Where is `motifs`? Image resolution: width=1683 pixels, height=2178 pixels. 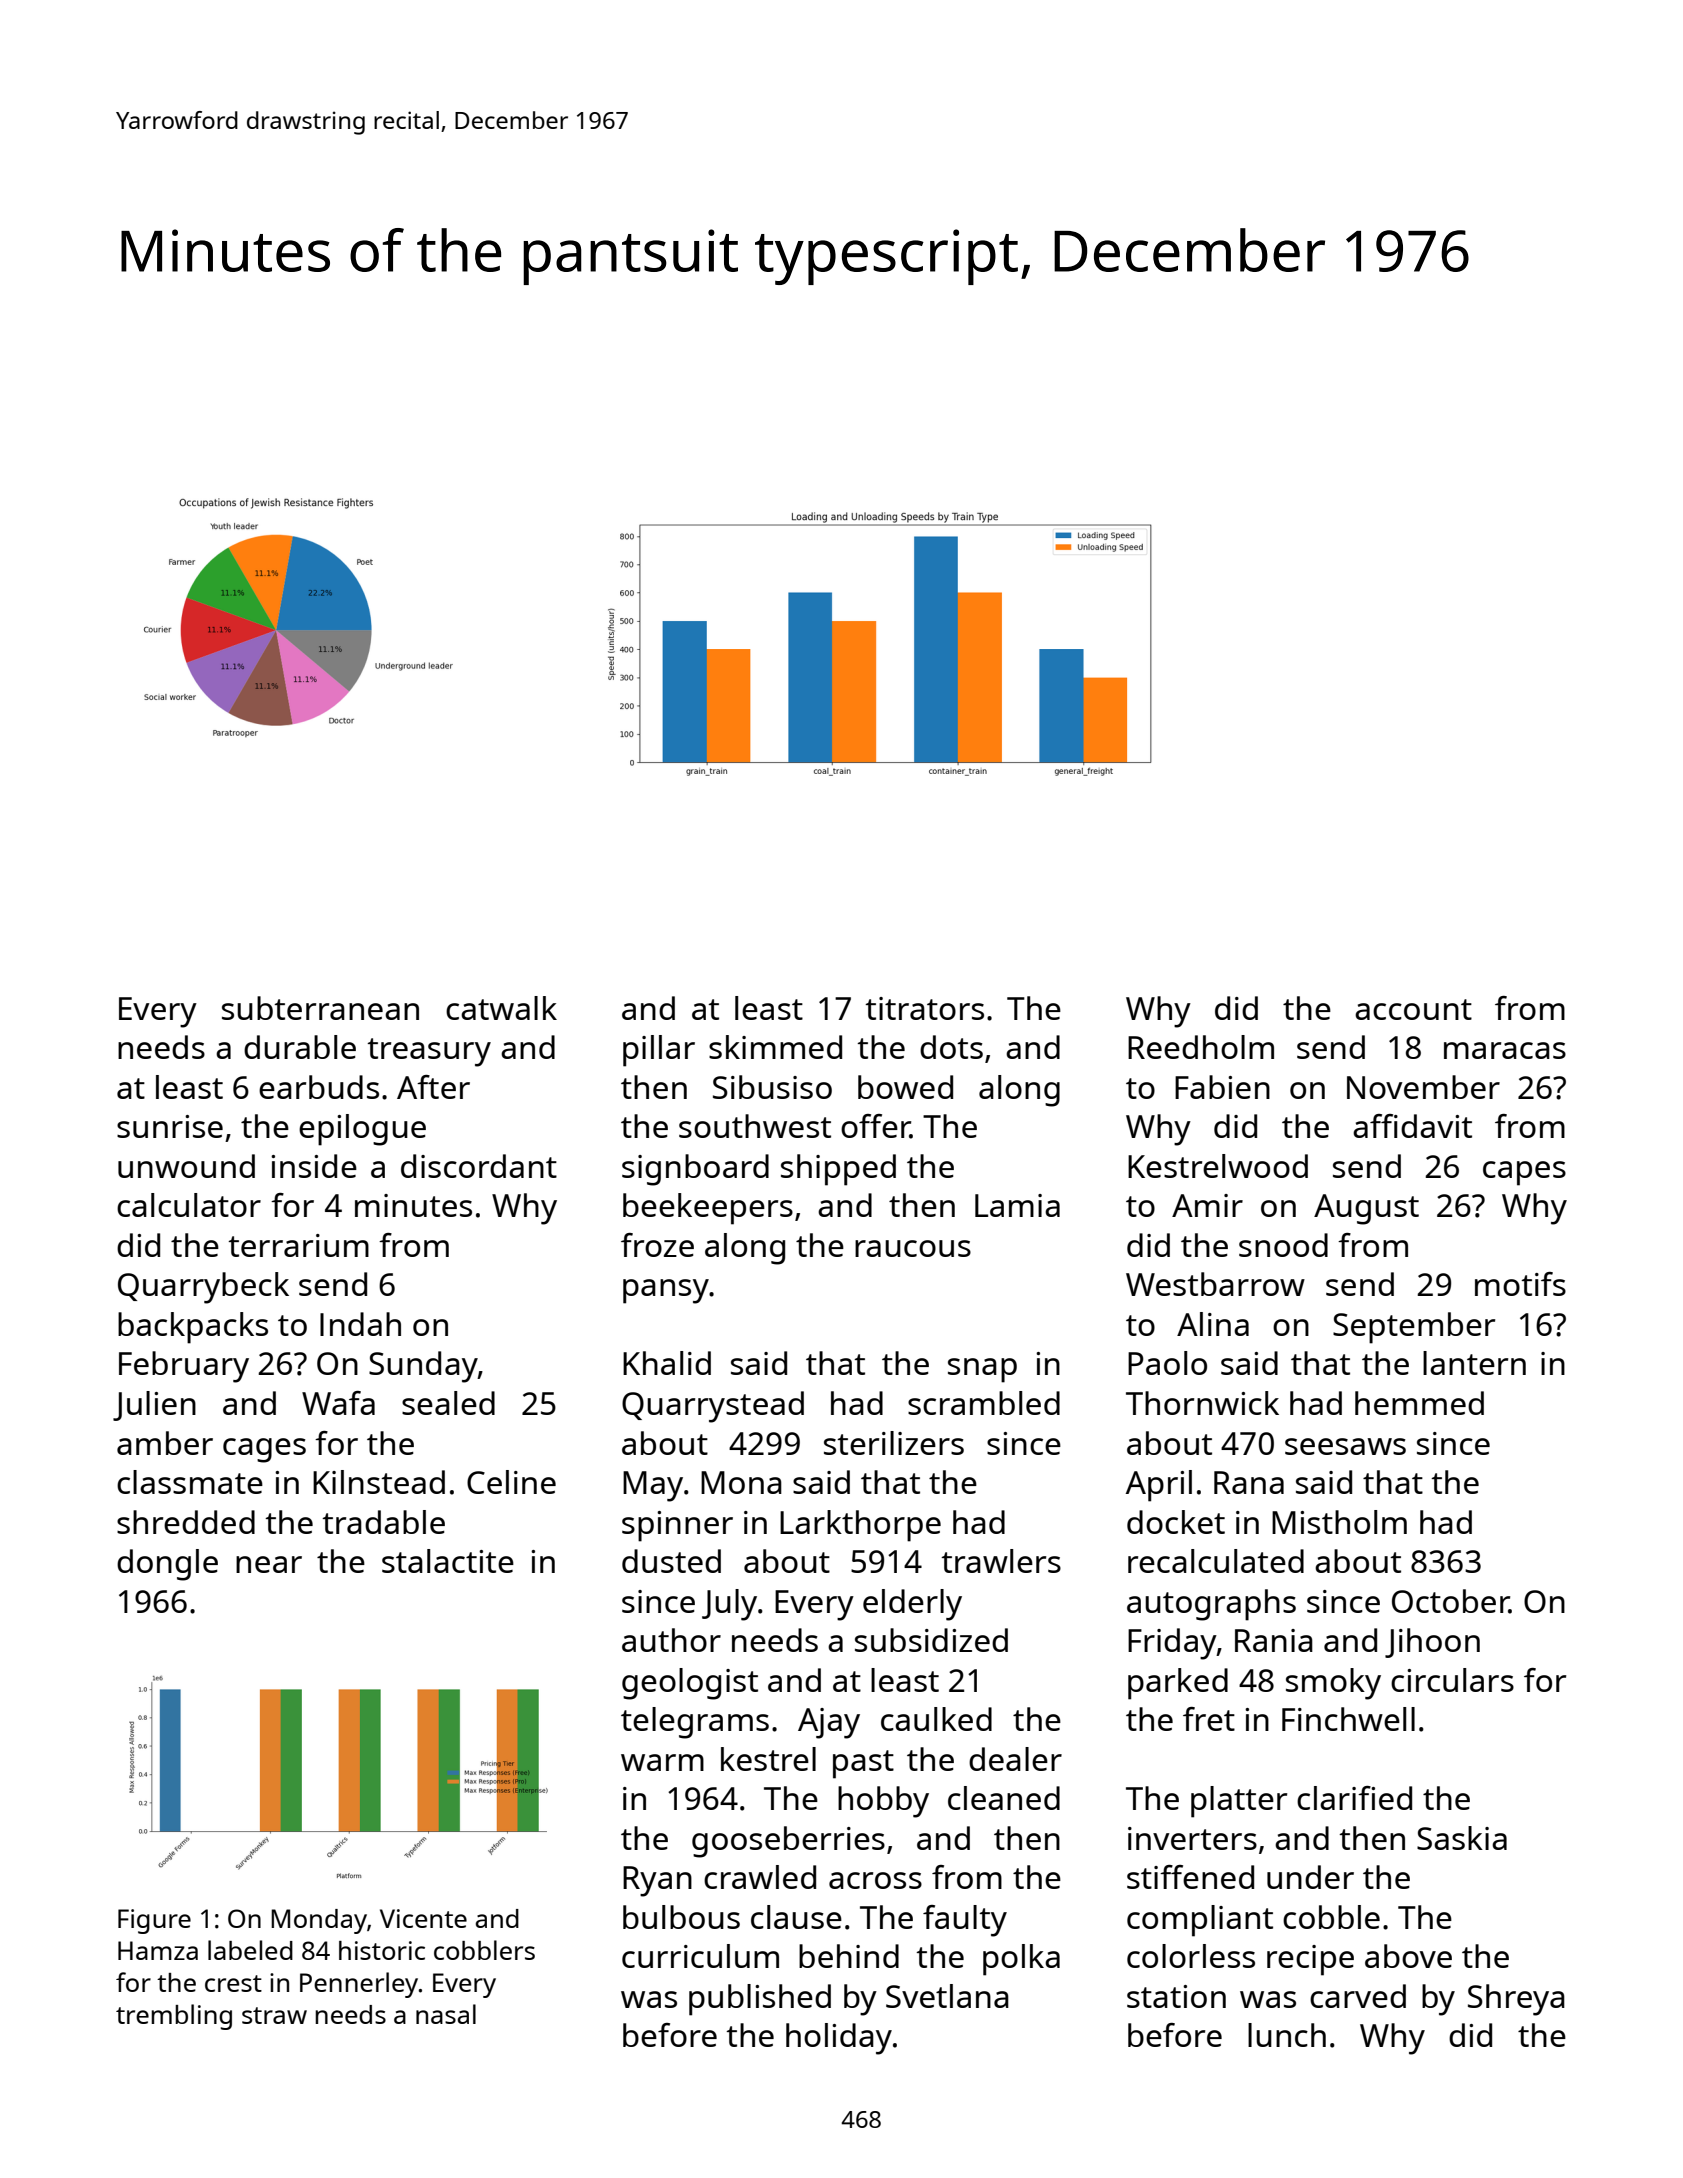 motifs is located at coordinates (1520, 1284).
